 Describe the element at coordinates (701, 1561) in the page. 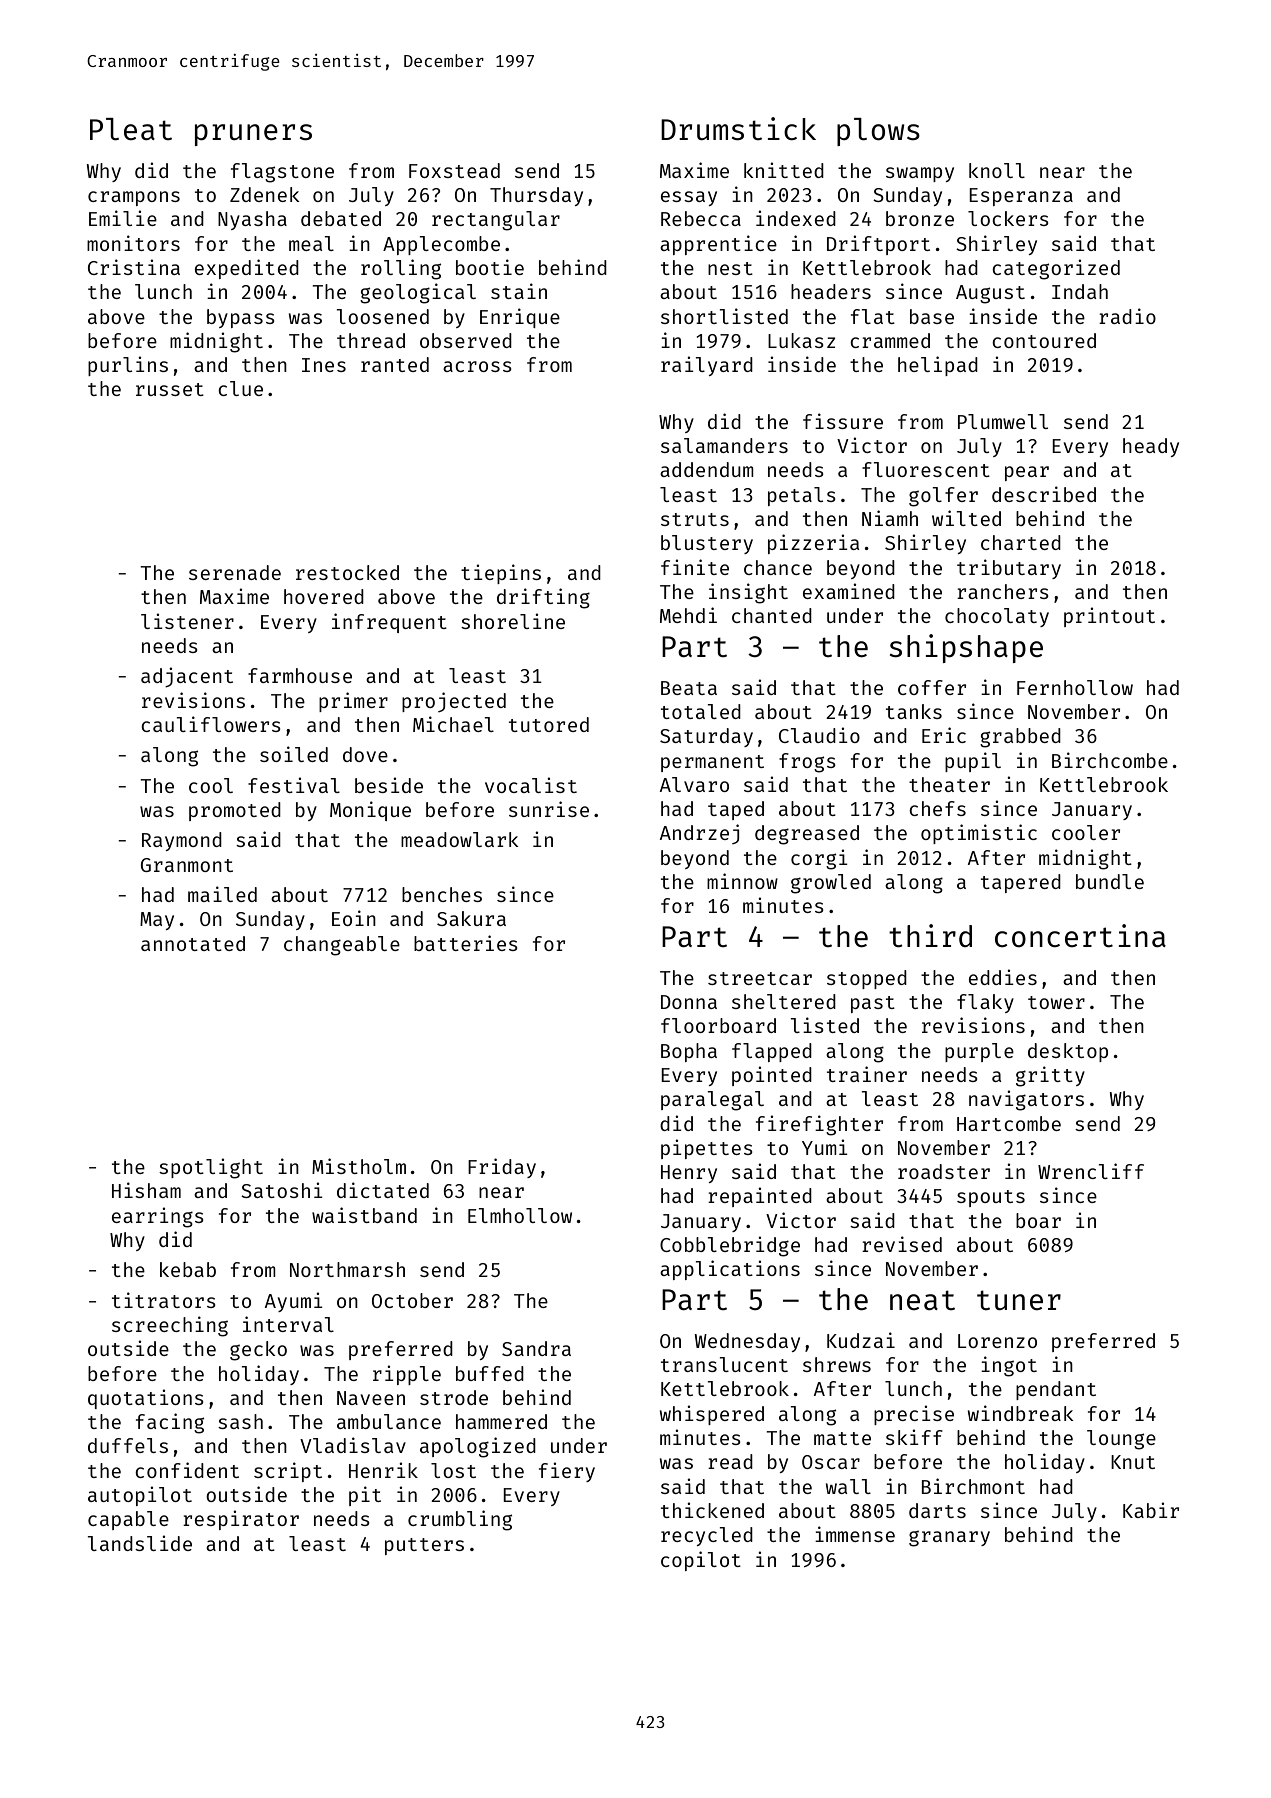

I see `copilot` at that location.
